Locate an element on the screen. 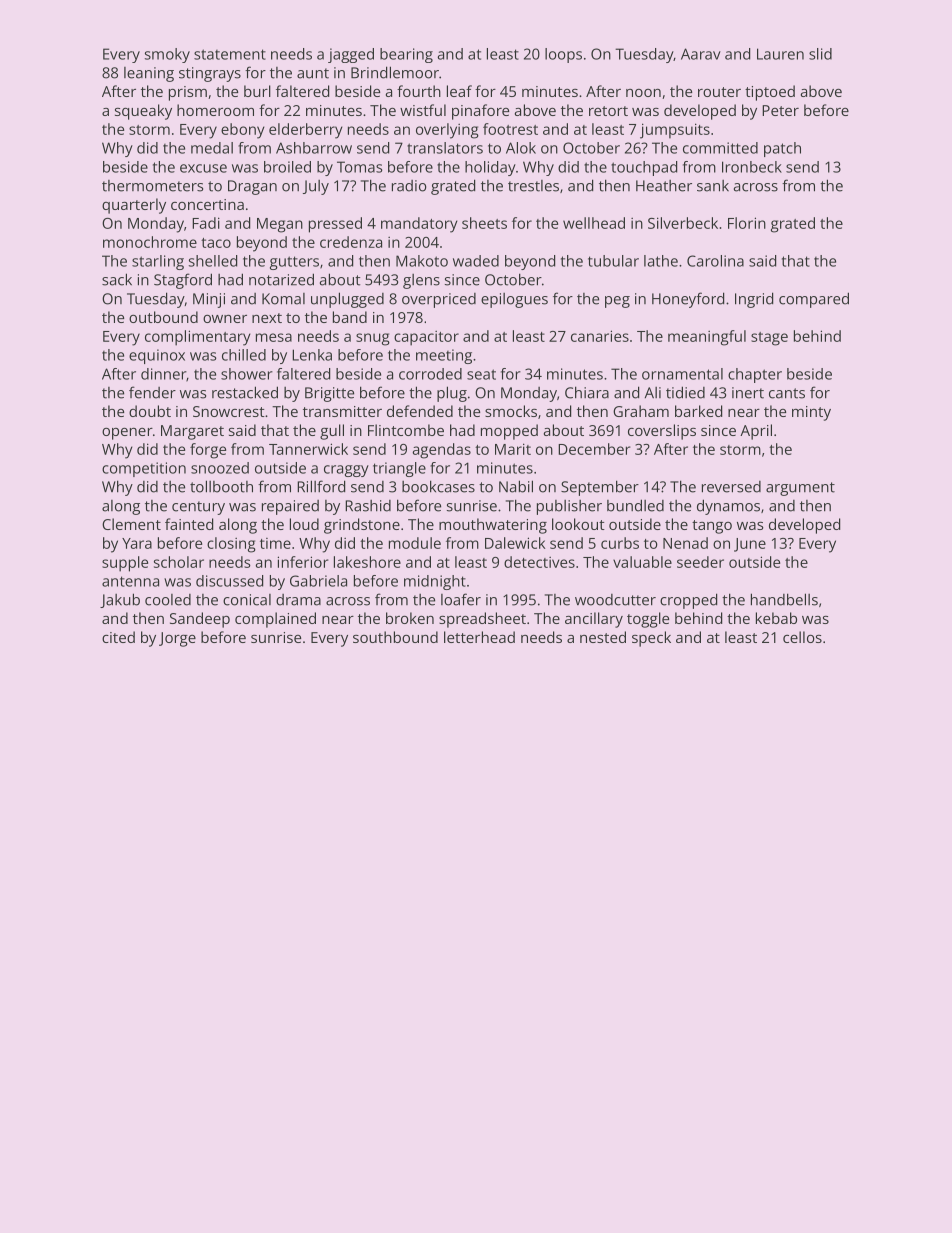  Tannerwick is located at coordinates (308, 449).
